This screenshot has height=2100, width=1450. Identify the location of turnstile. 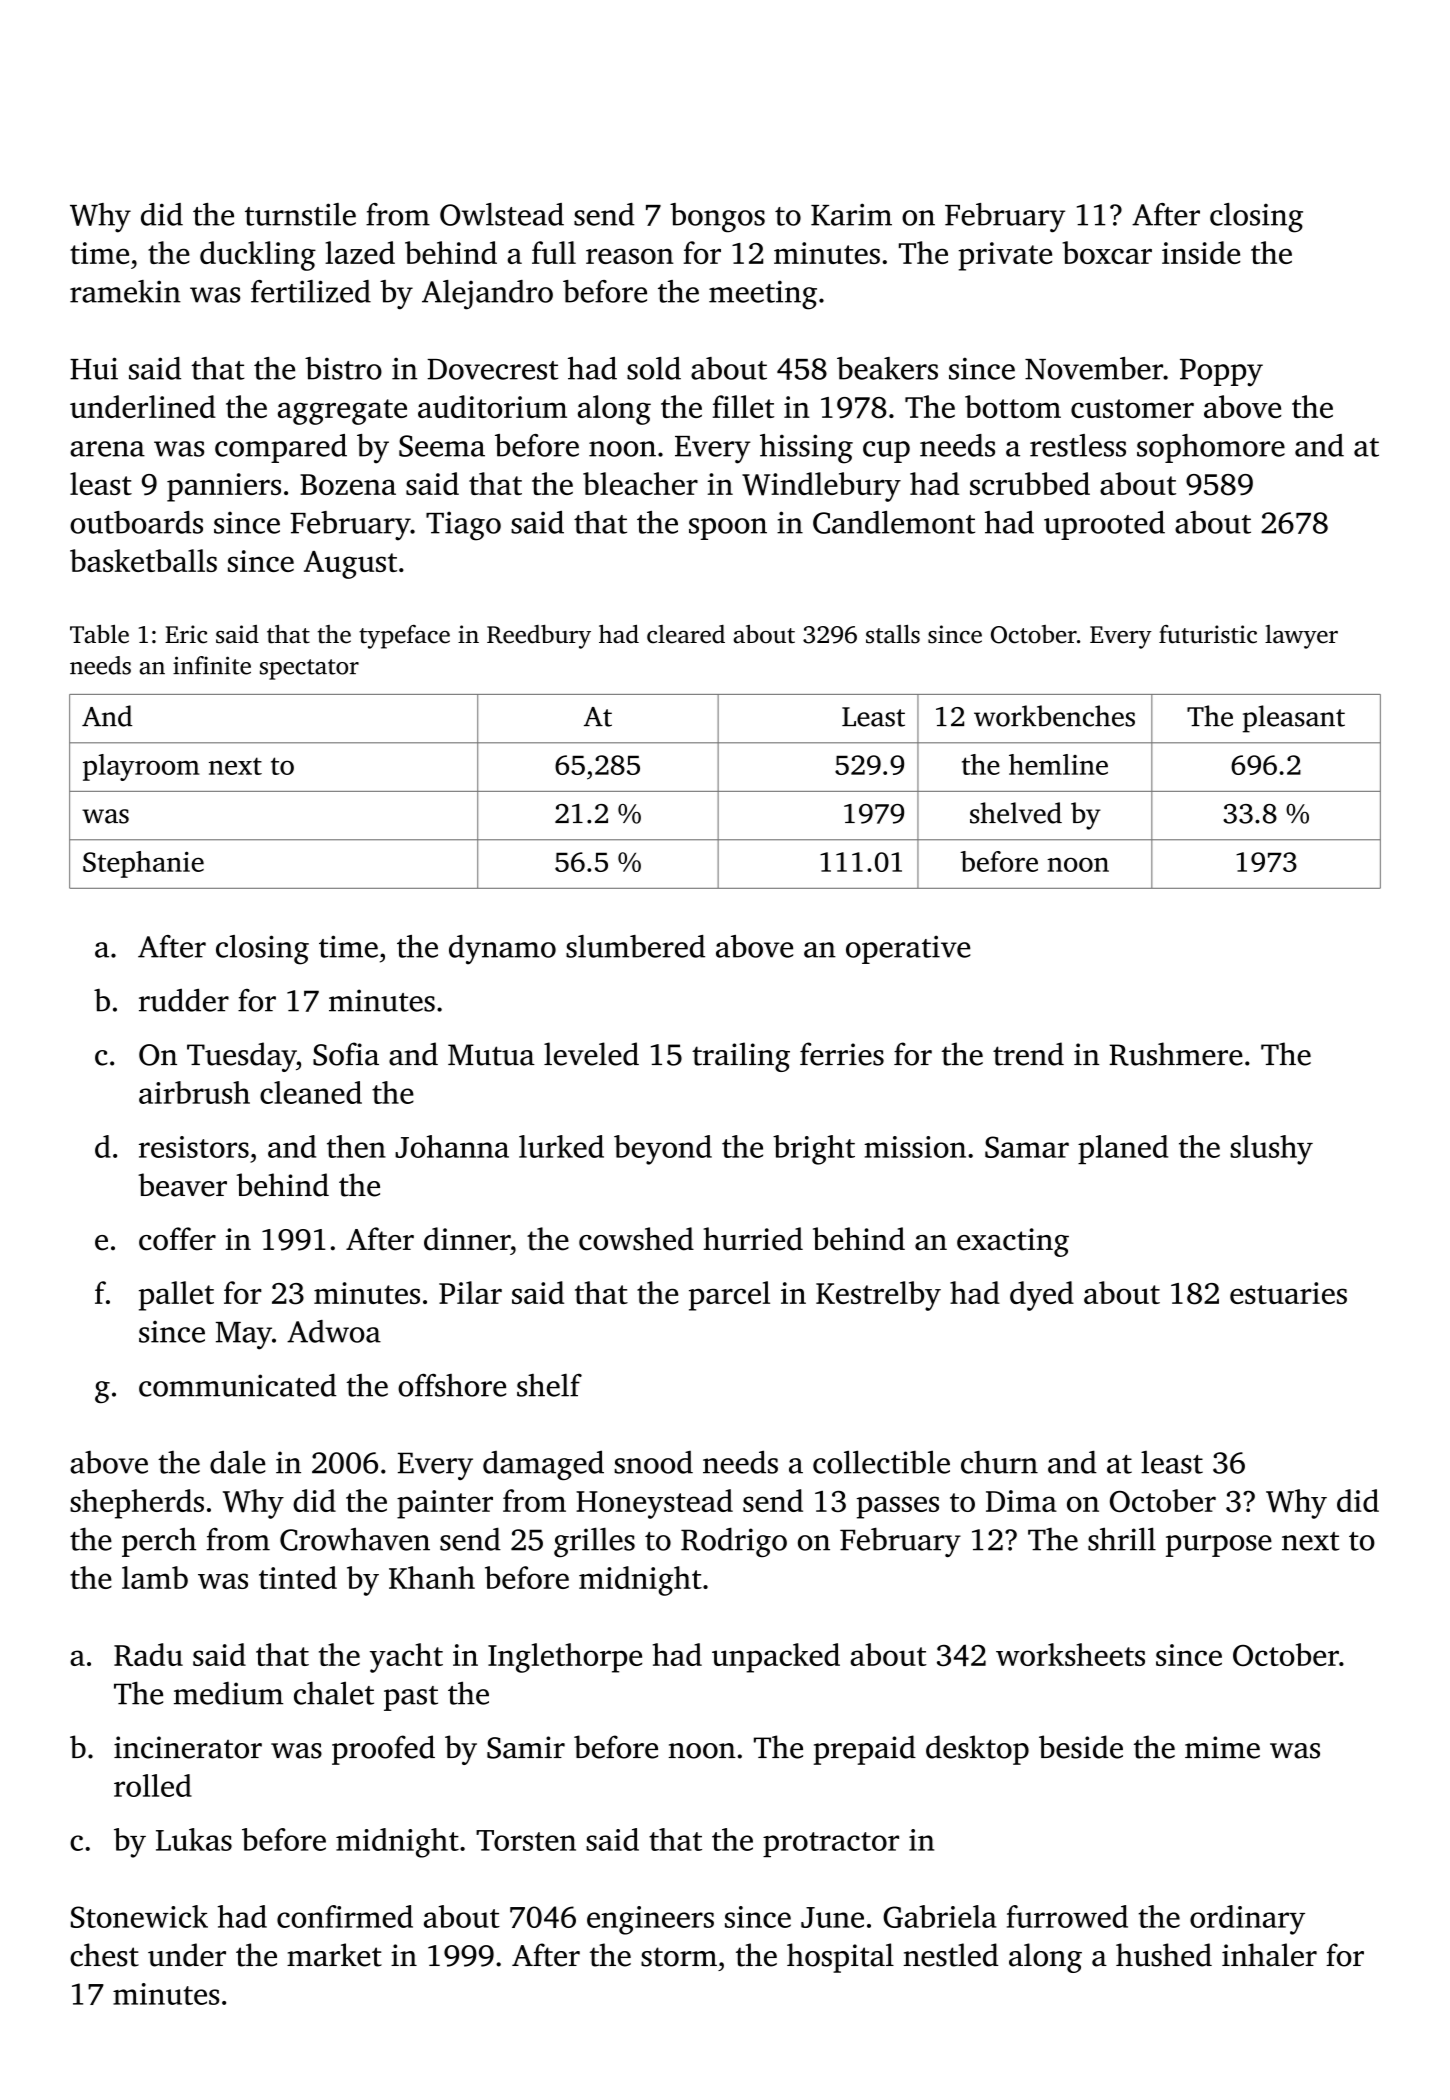
(300, 214).
